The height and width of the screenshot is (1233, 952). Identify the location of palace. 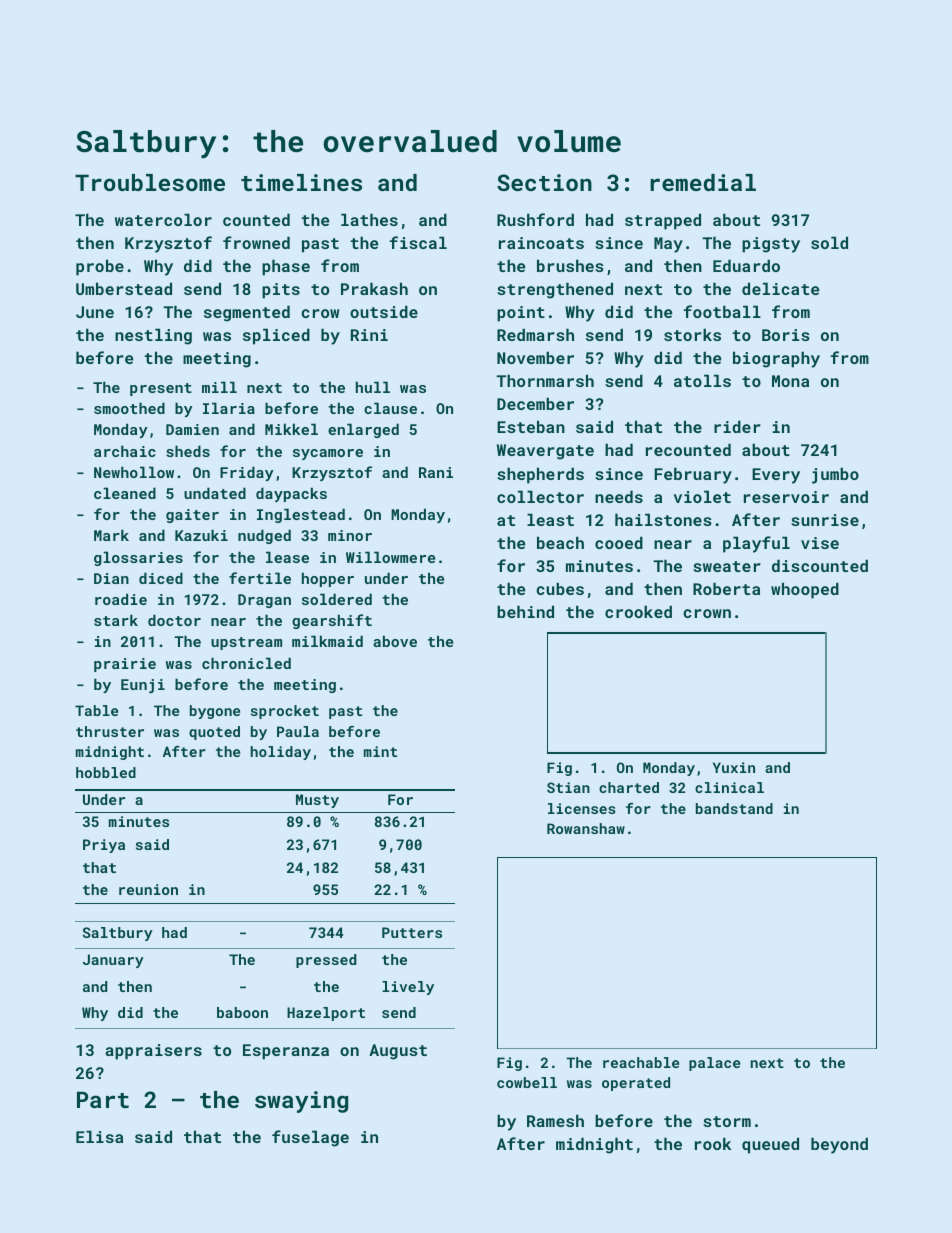
(714, 1064).
